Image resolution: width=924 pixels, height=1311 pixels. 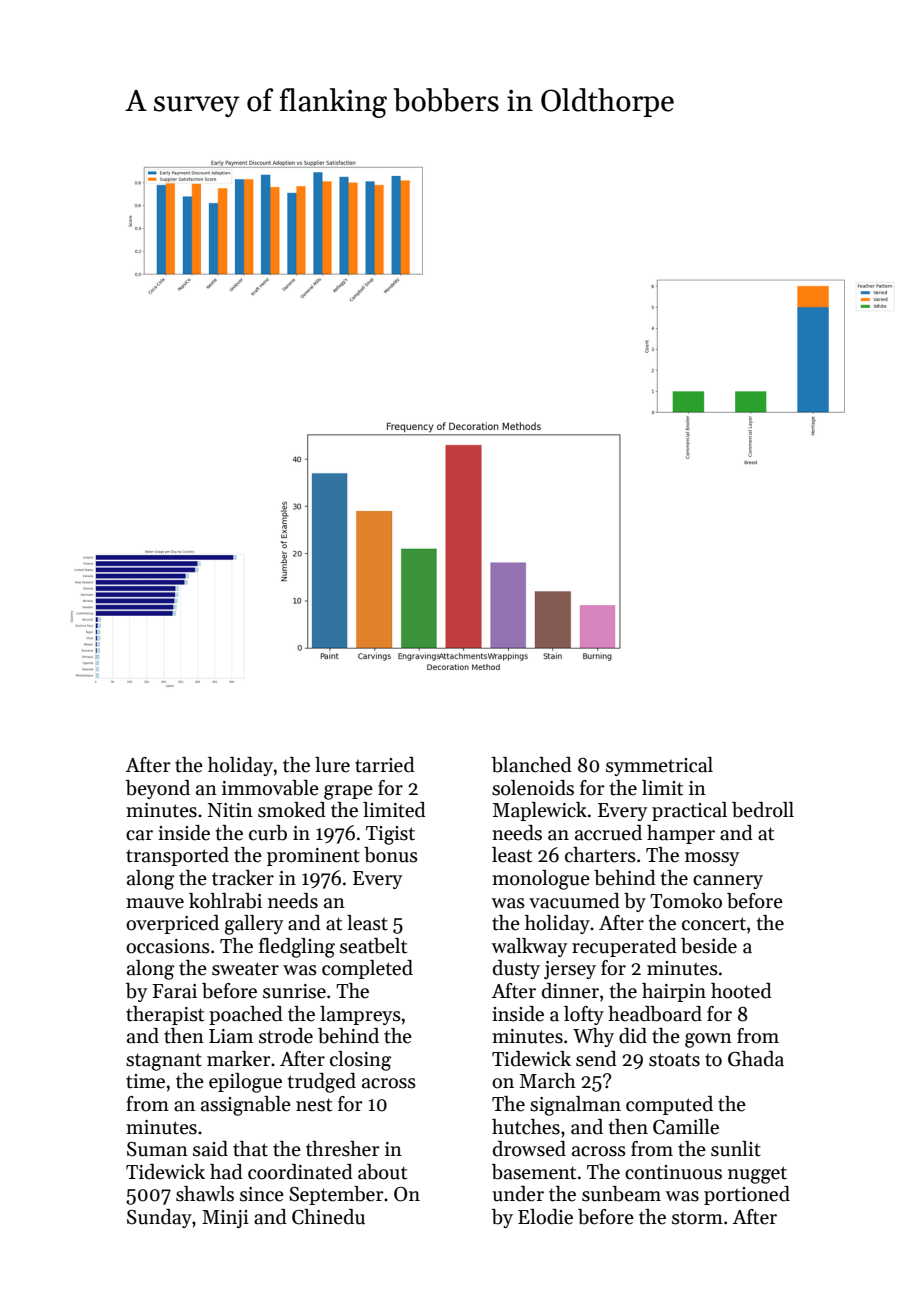 What do you see at coordinates (157, 1149) in the screenshot?
I see `Suman` at bounding box center [157, 1149].
